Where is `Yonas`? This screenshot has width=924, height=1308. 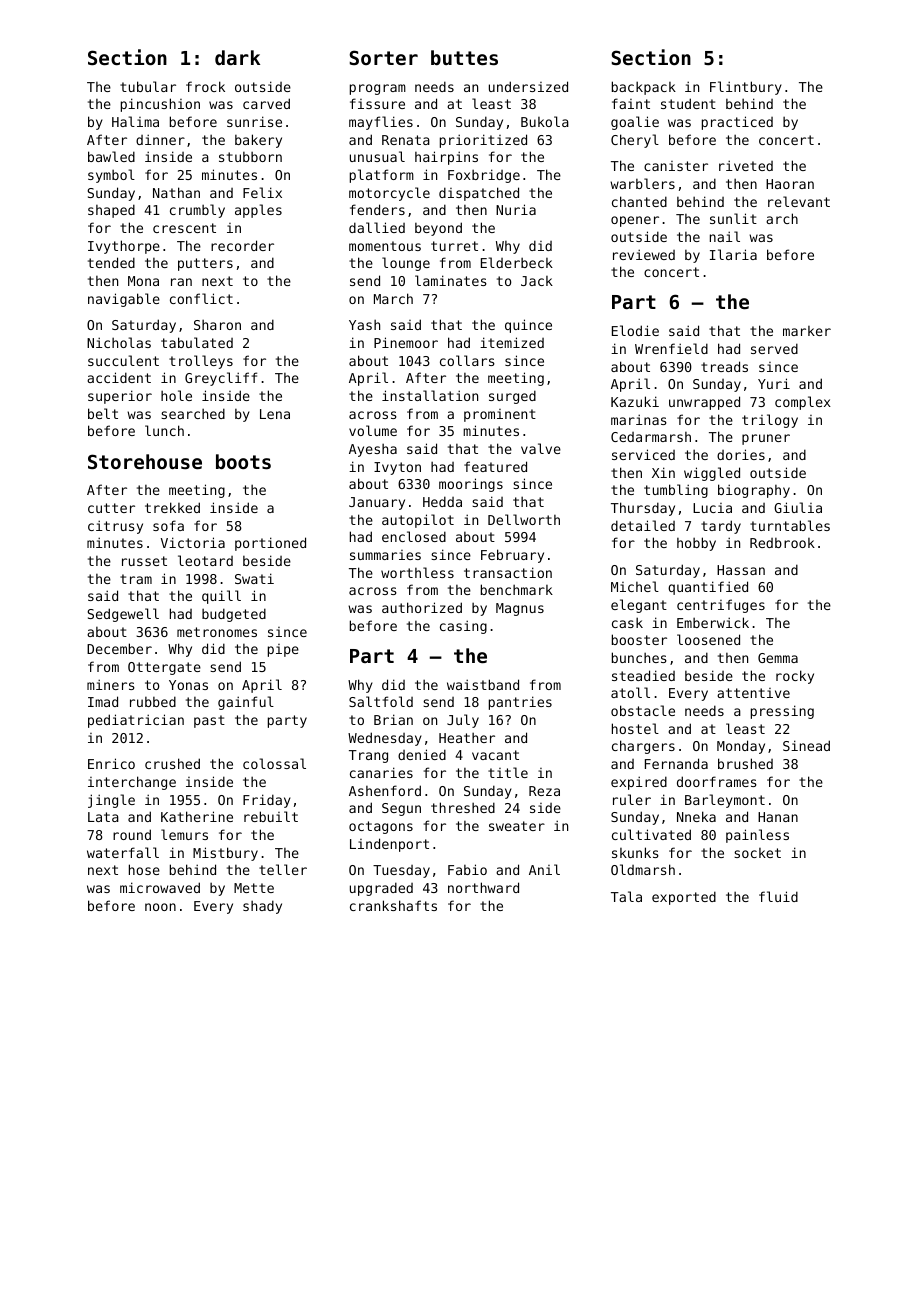
Yonas is located at coordinates (188, 685).
